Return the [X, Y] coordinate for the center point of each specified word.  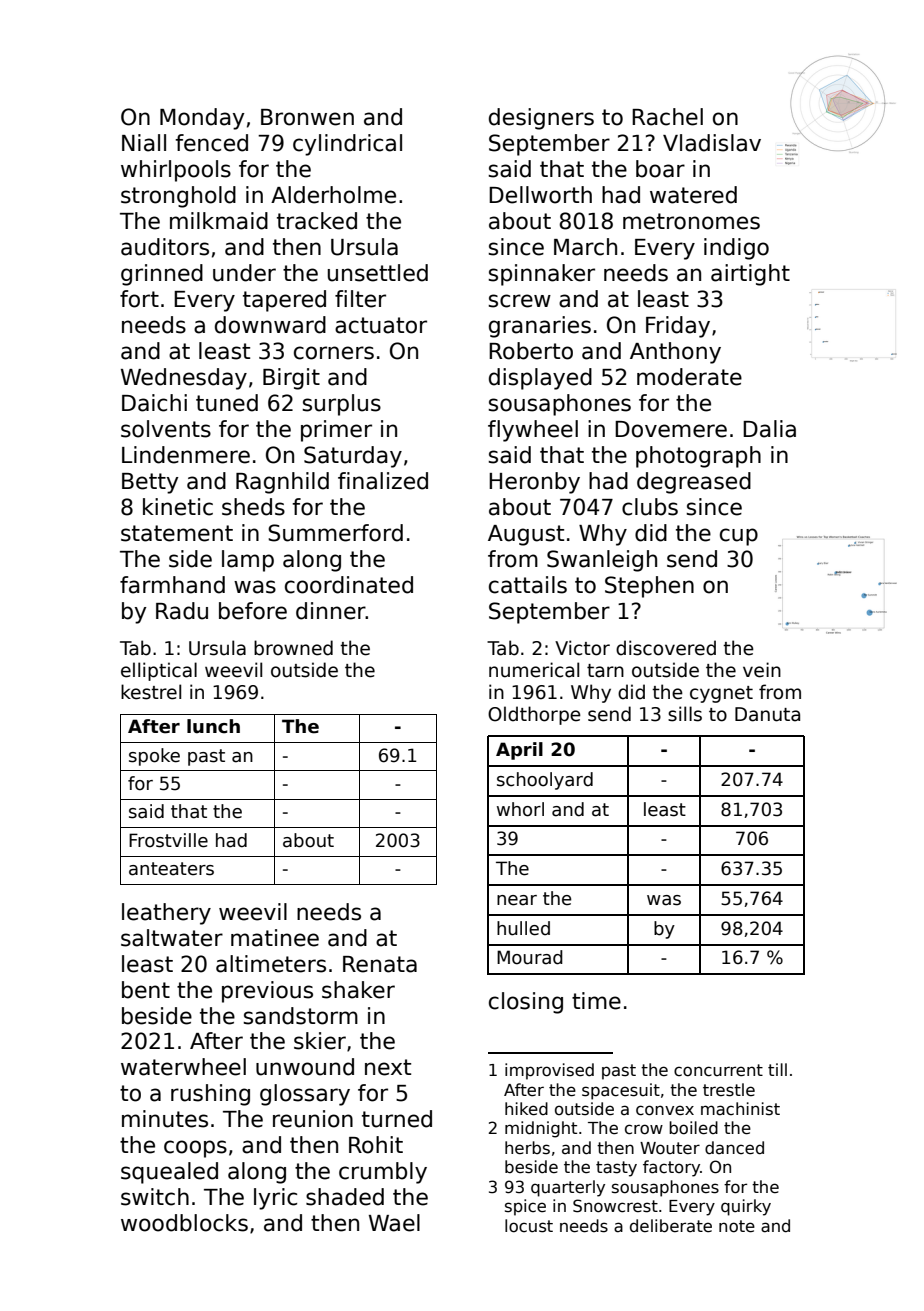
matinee [275, 938]
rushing [210, 1095]
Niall [144, 143]
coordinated [349, 585]
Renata [380, 964]
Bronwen [307, 117]
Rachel [667, 117]
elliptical [159, 671]
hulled [523, 928]
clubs [650, 507]
